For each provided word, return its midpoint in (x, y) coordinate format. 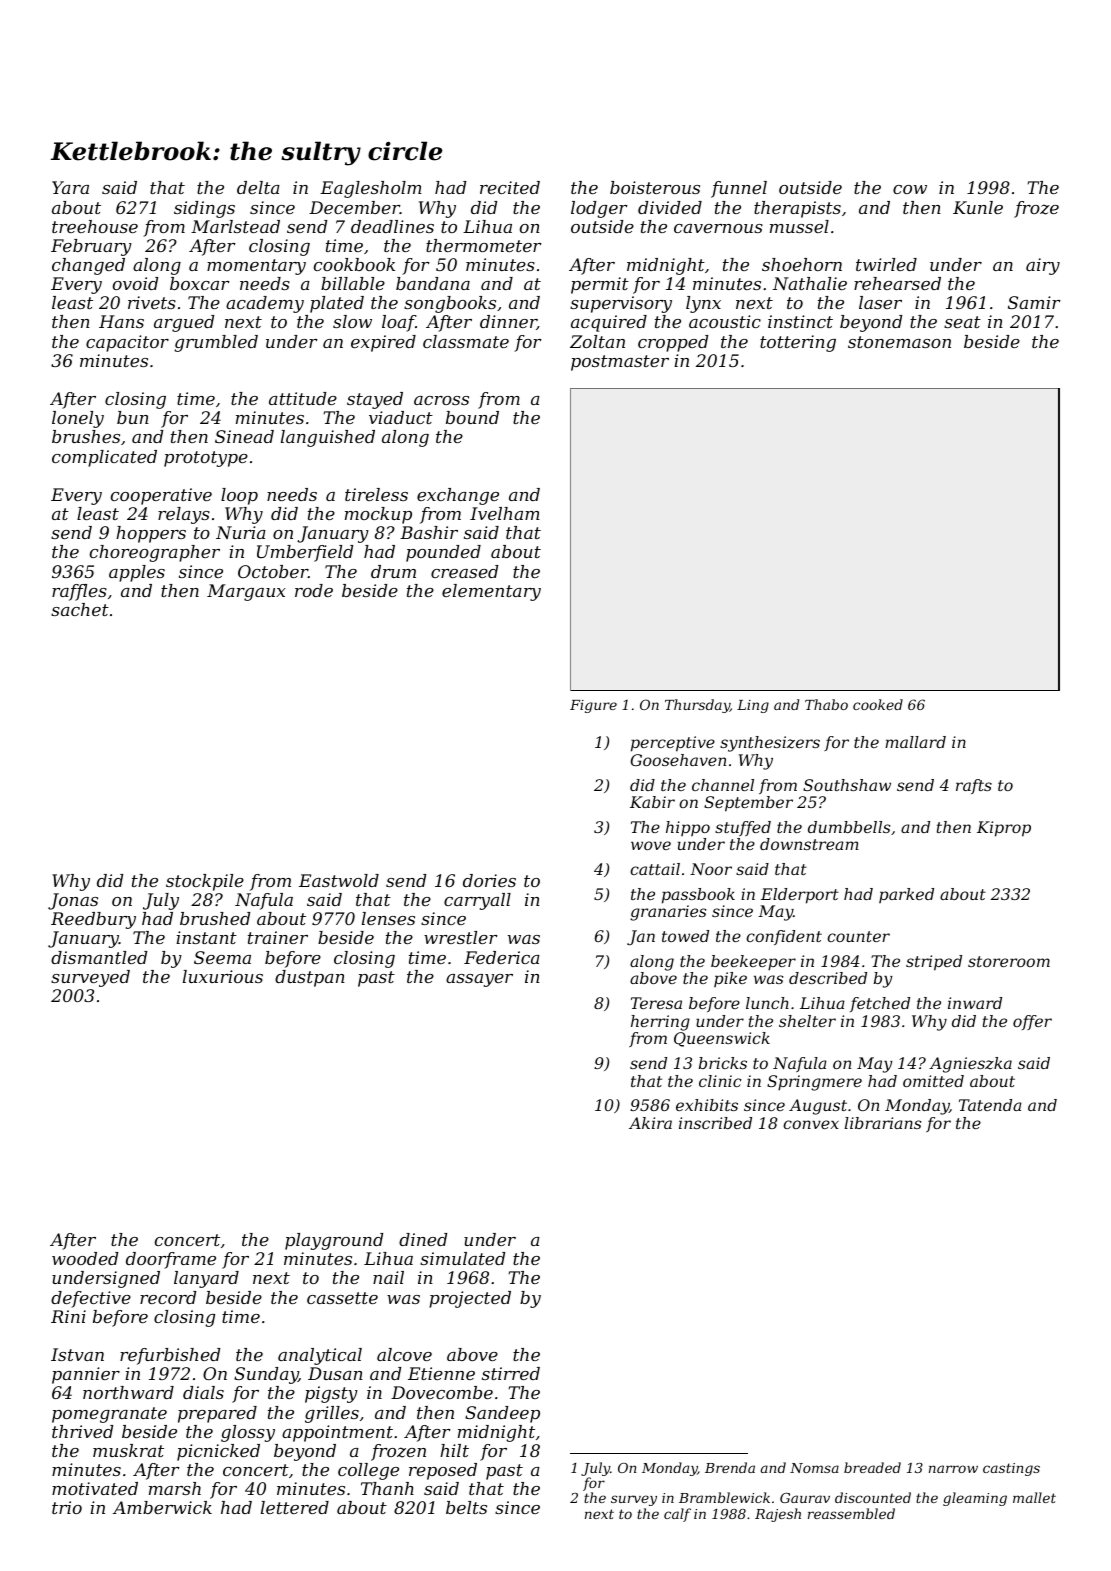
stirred (511, 1373)
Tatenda (990, 1105)
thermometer (484, 245)
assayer (479, 980)
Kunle (978, 207)
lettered (295, 1507)
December (354, 207)
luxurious (223, 976)
